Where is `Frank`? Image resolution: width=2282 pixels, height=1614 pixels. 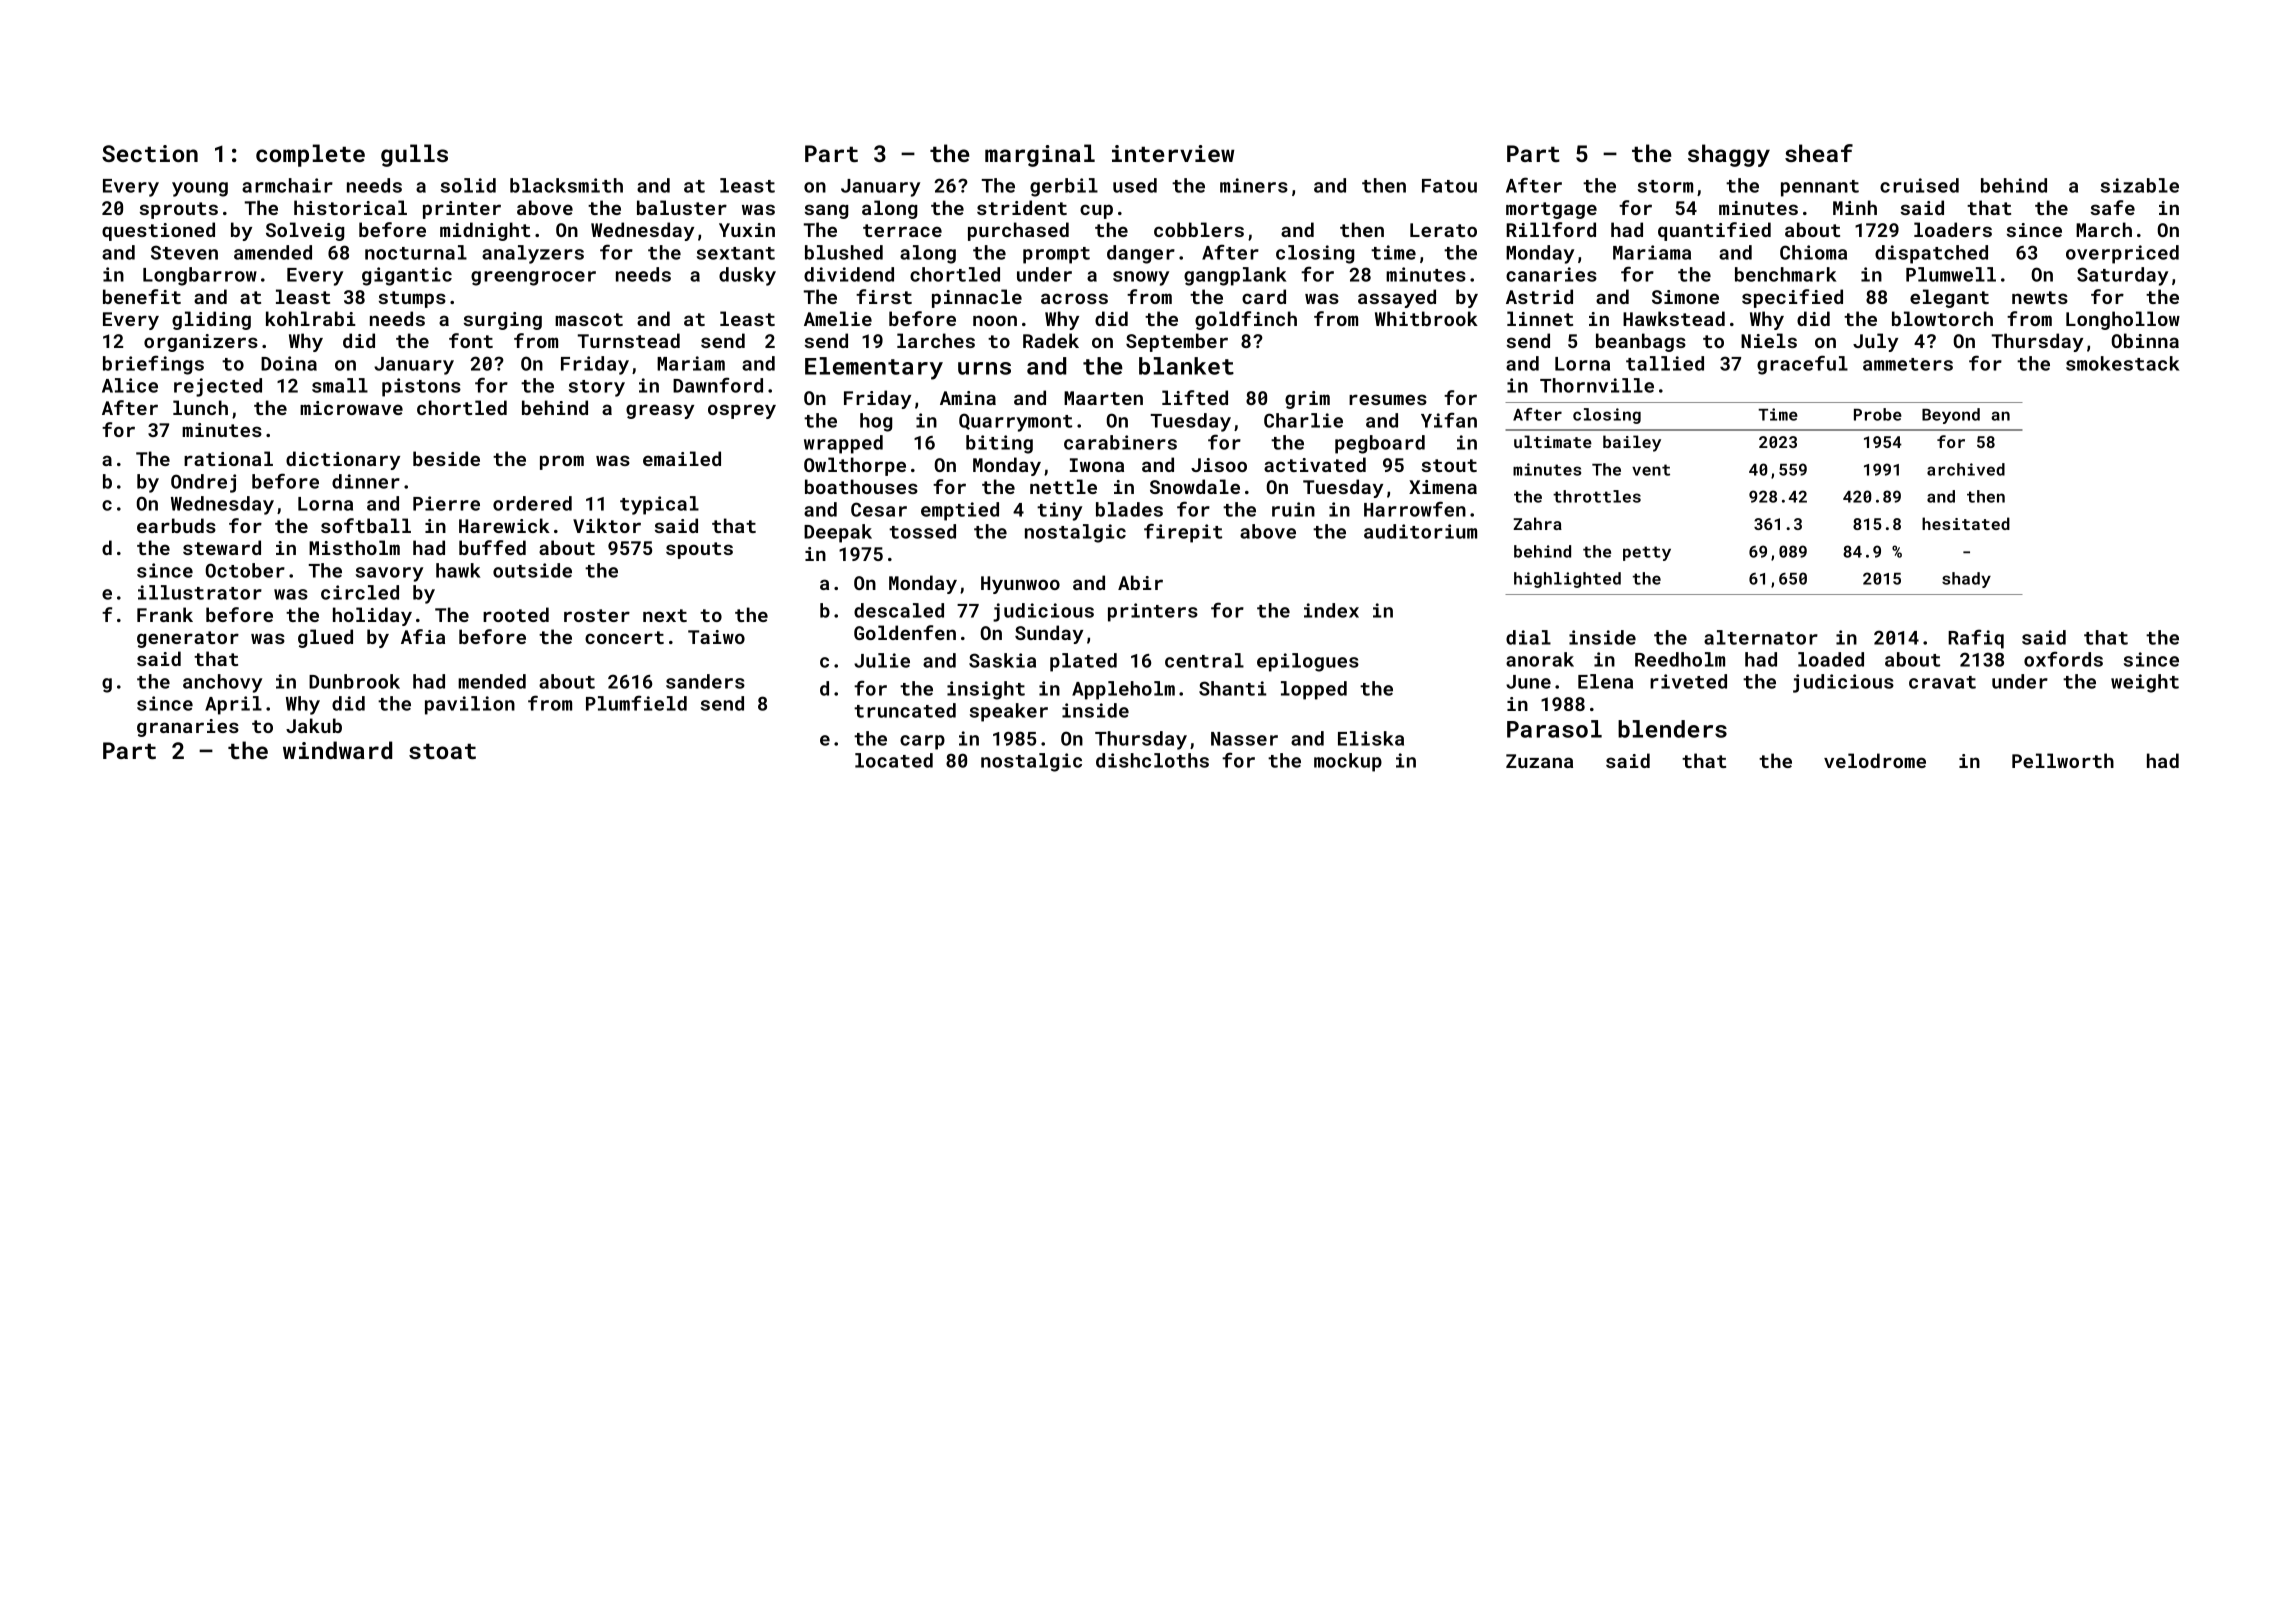
Frank is located at coordinates (165, 614).
